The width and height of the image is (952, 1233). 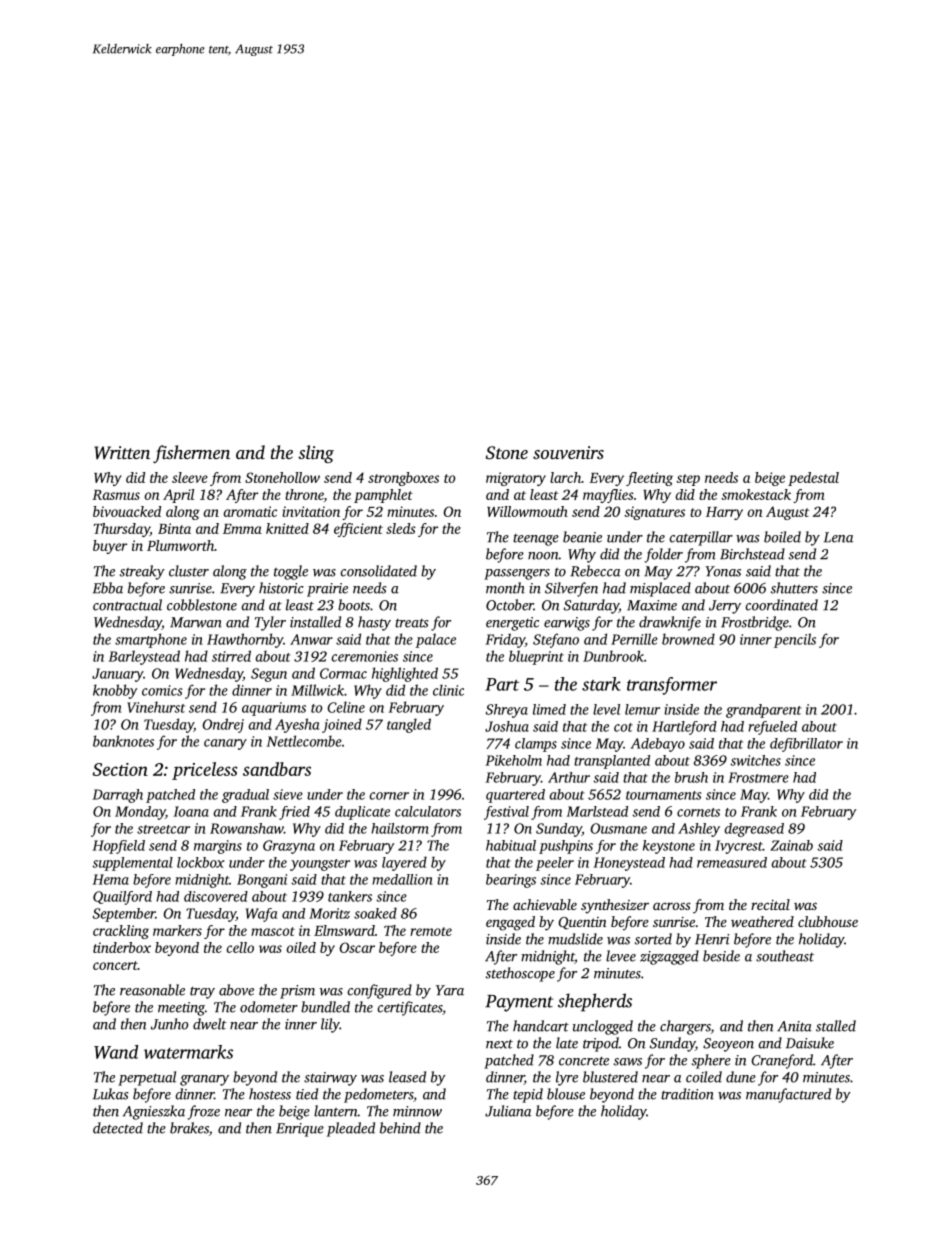 What do you see at coordinates (316, 454) in the image?
I see `sling` at bounding box center [316, 454].
